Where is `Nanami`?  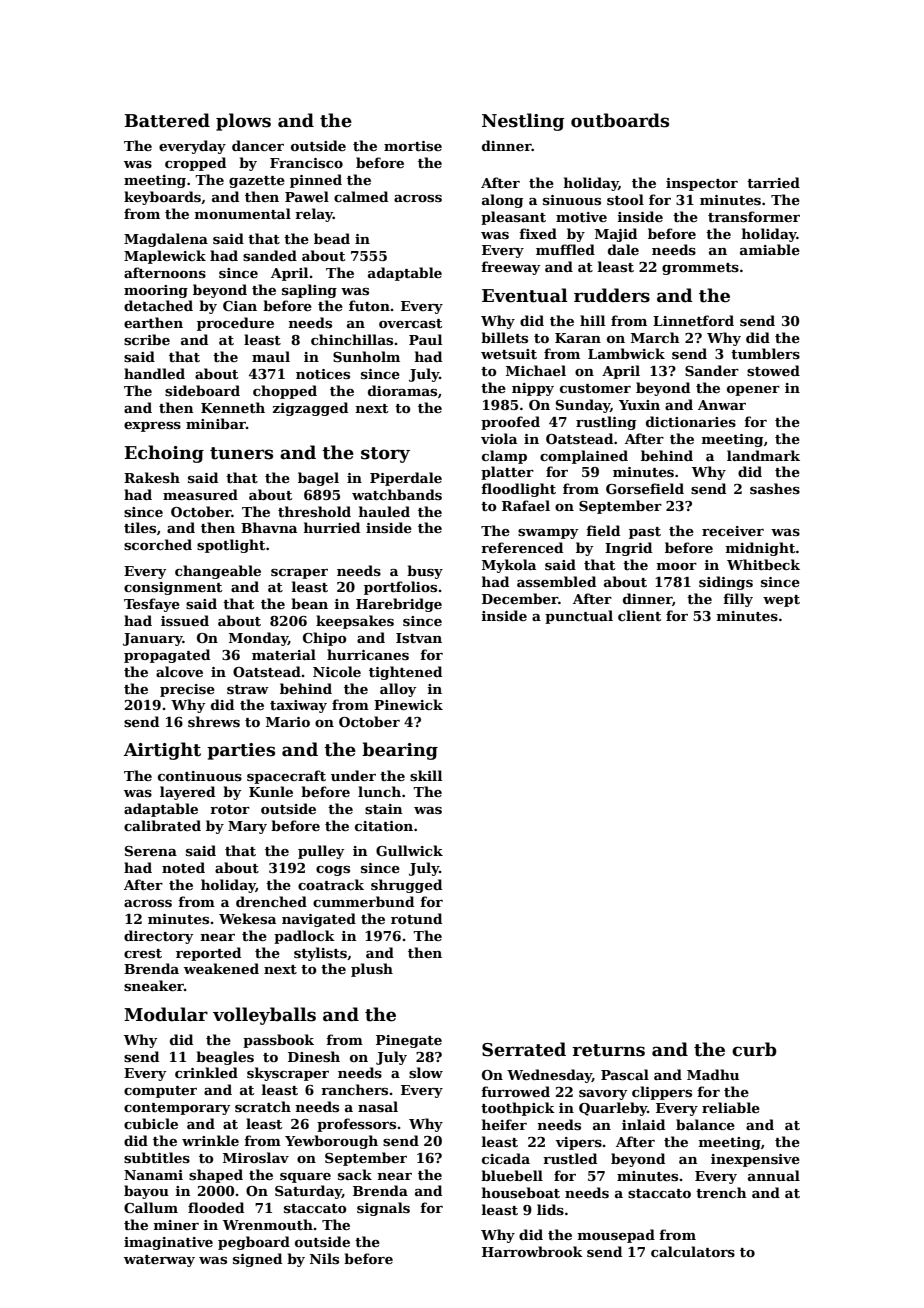
Nanami is located at coordinates (153, 1175).
